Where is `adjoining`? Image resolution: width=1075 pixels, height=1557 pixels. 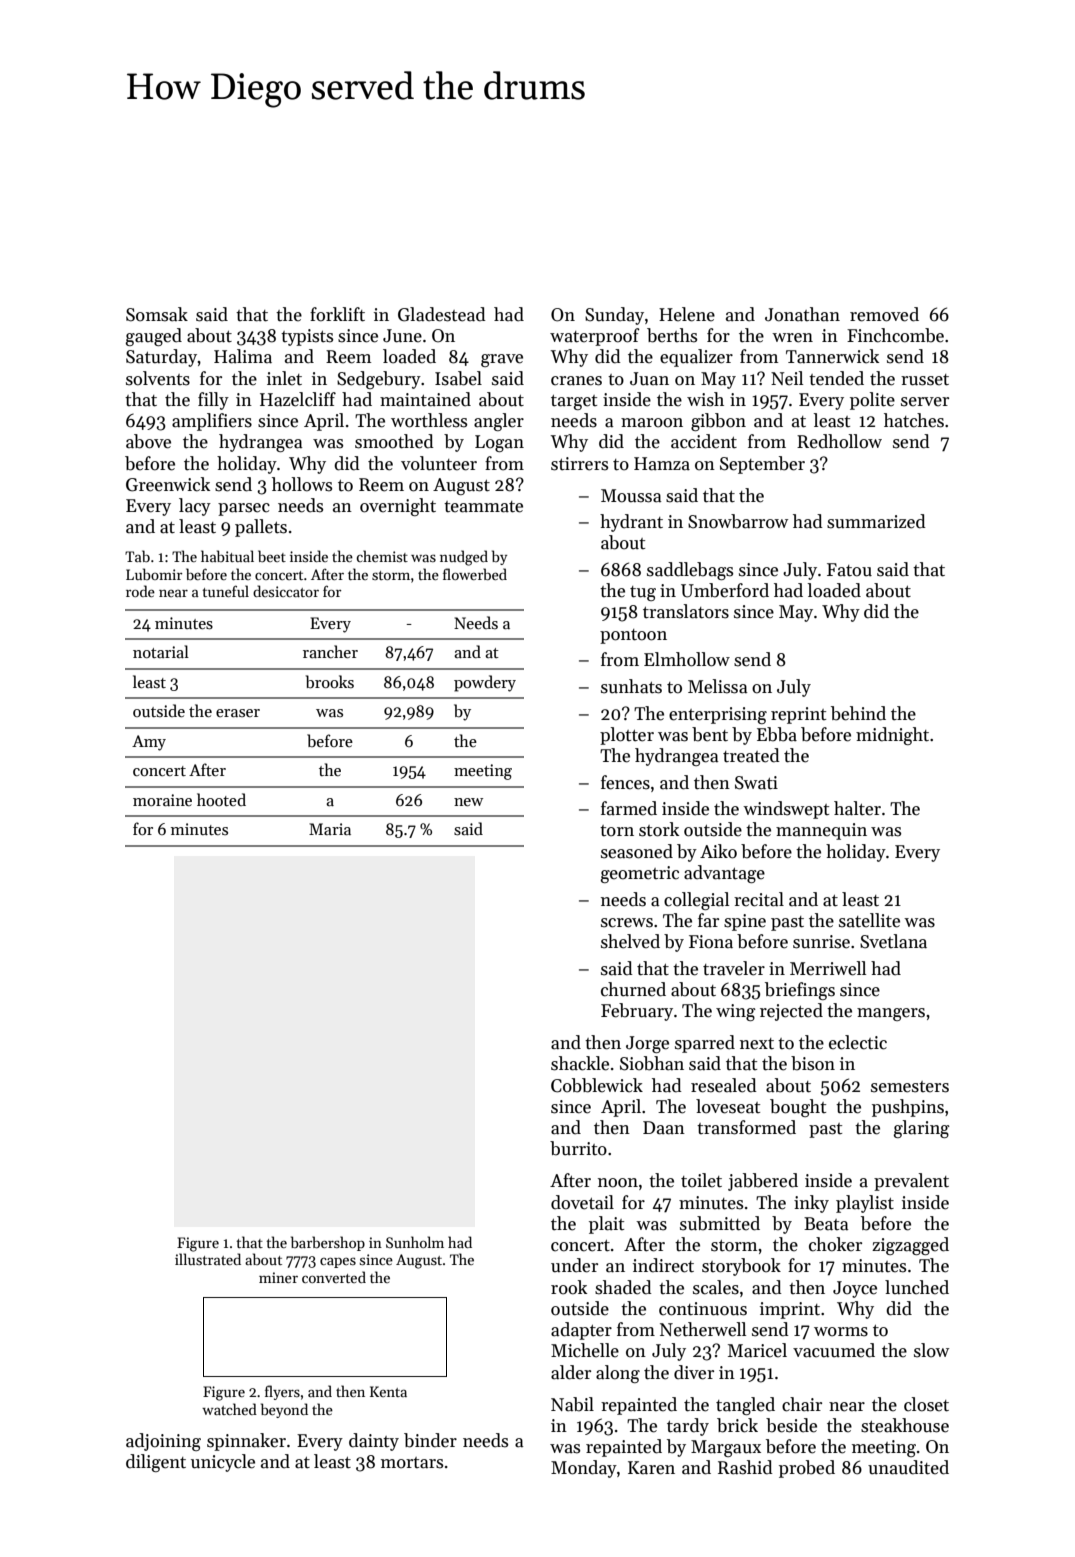 adjoining is located at coordinates (163, 1442).
